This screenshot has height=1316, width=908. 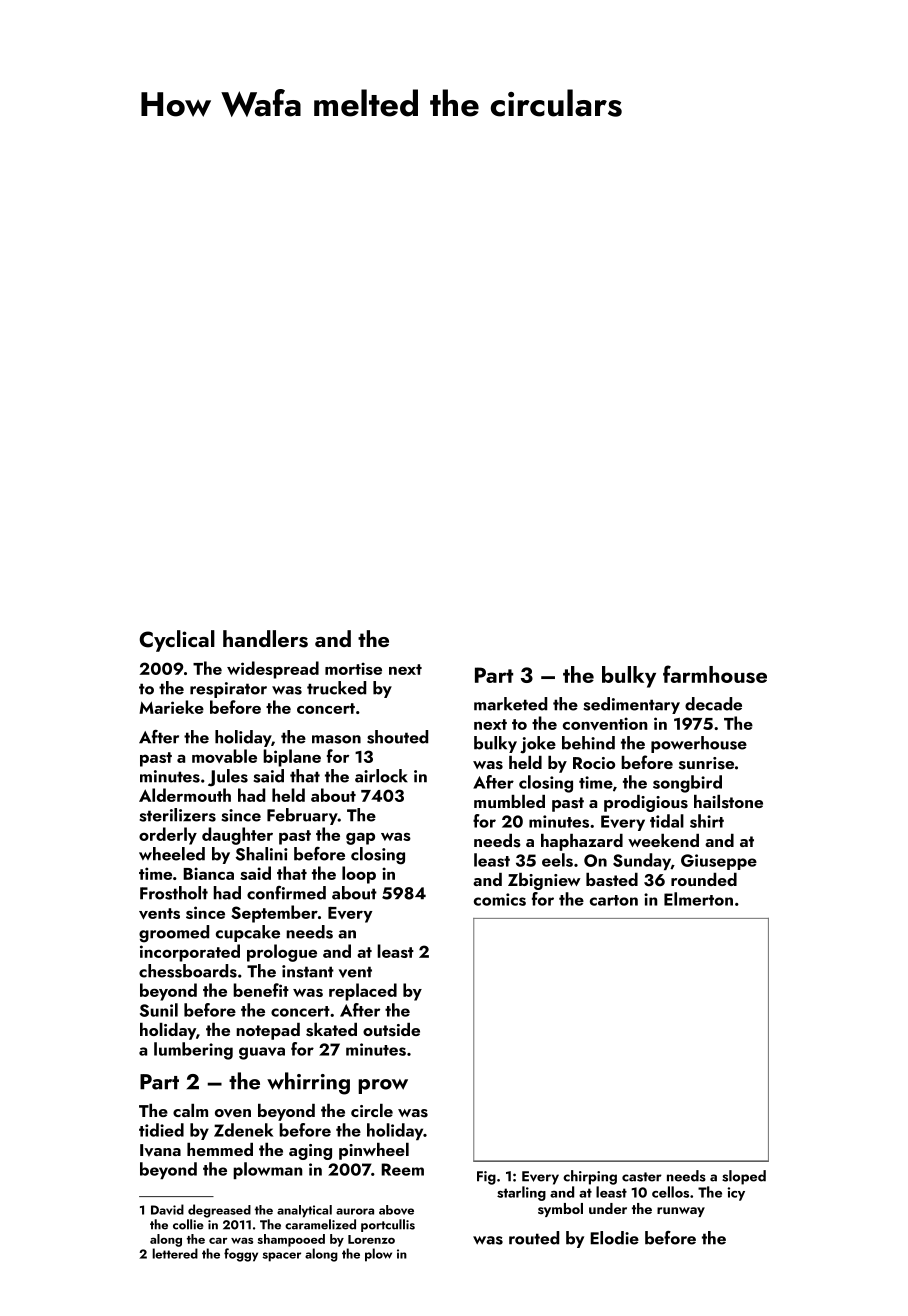 I want to click on lettered, so click(x=175, y=1253).
